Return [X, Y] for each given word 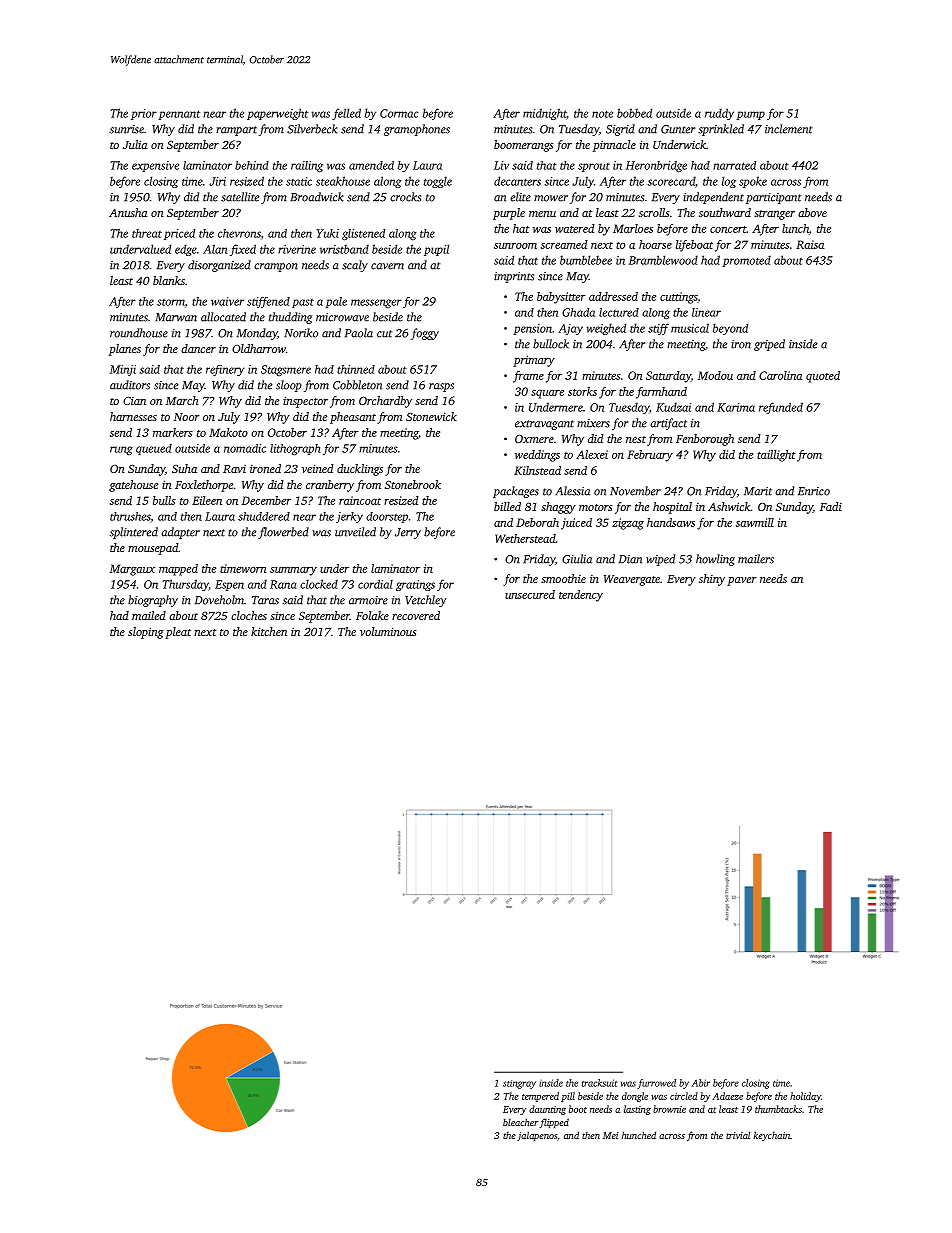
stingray [519, 1084]
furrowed [656, 1084]
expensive [155, 166]
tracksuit [599, 1083]
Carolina [780, 375]
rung [121, 450]
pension [533, 329]
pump [751, 115]
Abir [701, 1083]
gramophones [417, 130]
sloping [146, 633]
